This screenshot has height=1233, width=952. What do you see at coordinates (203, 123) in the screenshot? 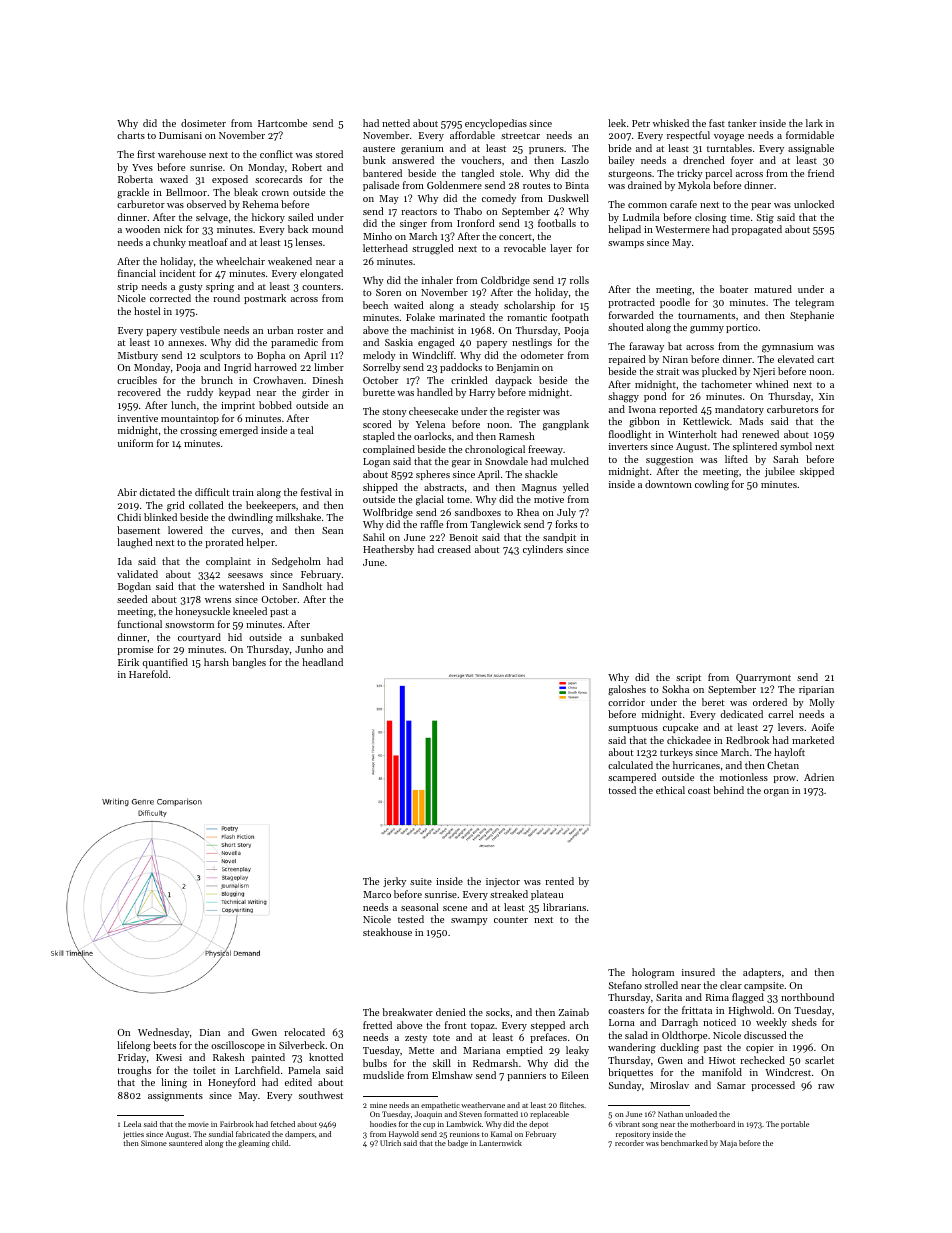
I see `dosimeter` at bounding box center [203, 123].
